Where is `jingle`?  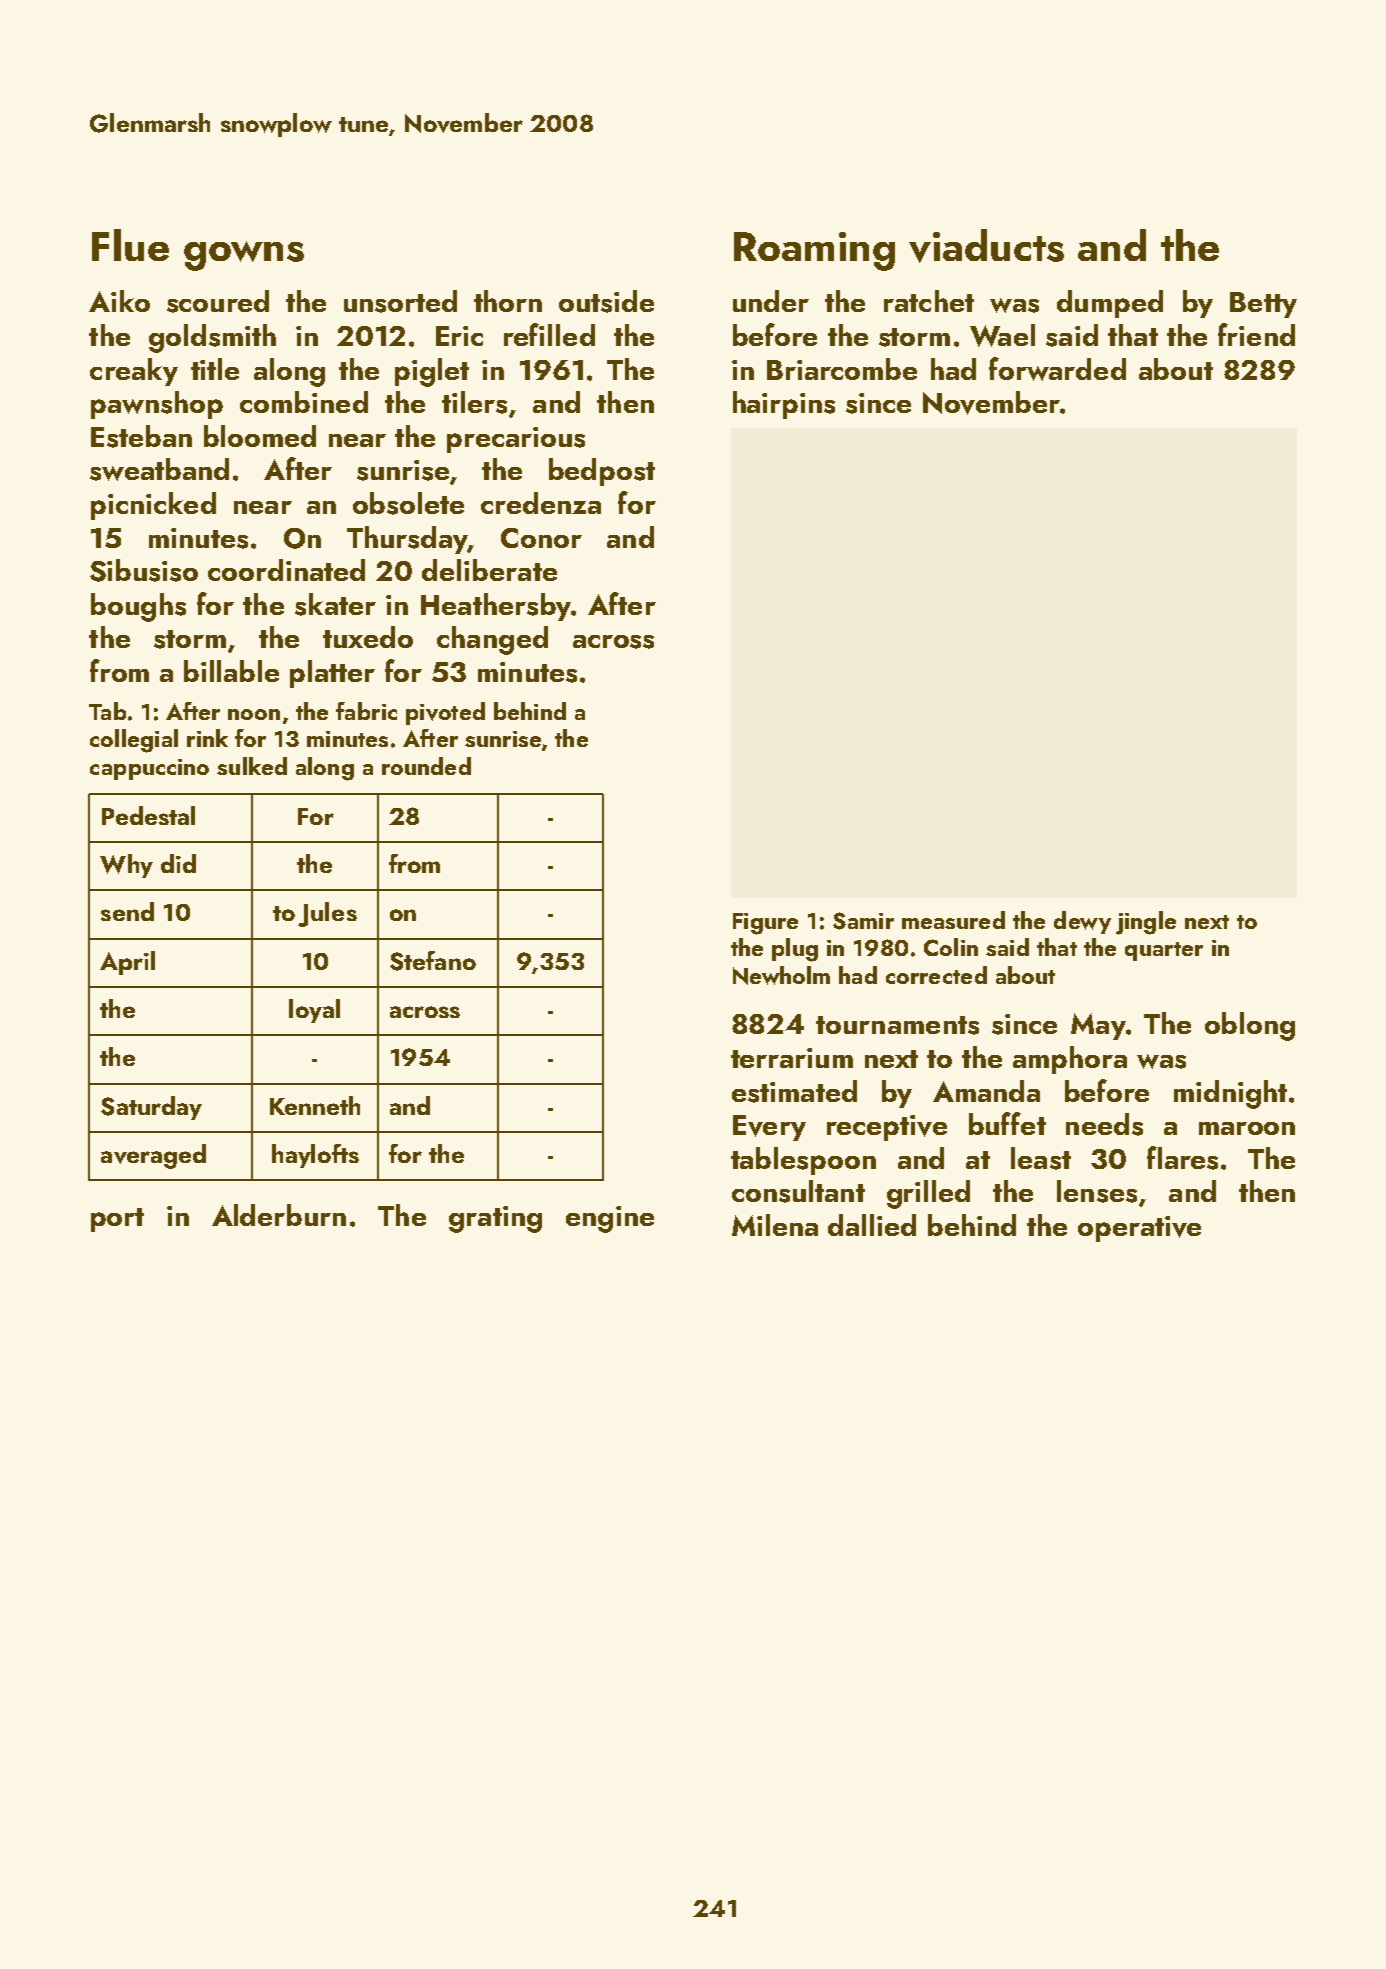 jingle is located at coordinates (1146, 923).
